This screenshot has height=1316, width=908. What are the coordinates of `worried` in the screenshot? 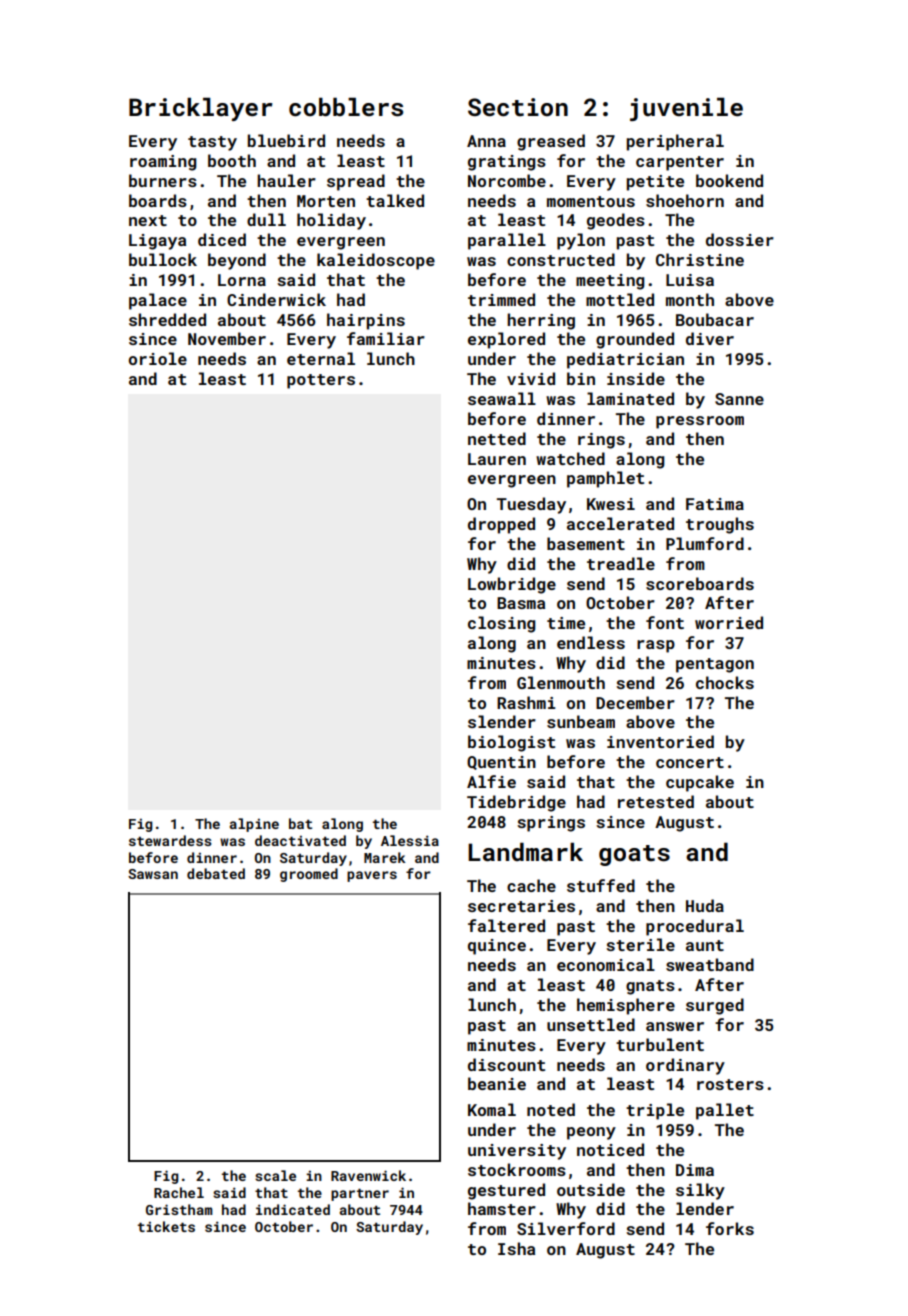 It's located at (729, 622).
